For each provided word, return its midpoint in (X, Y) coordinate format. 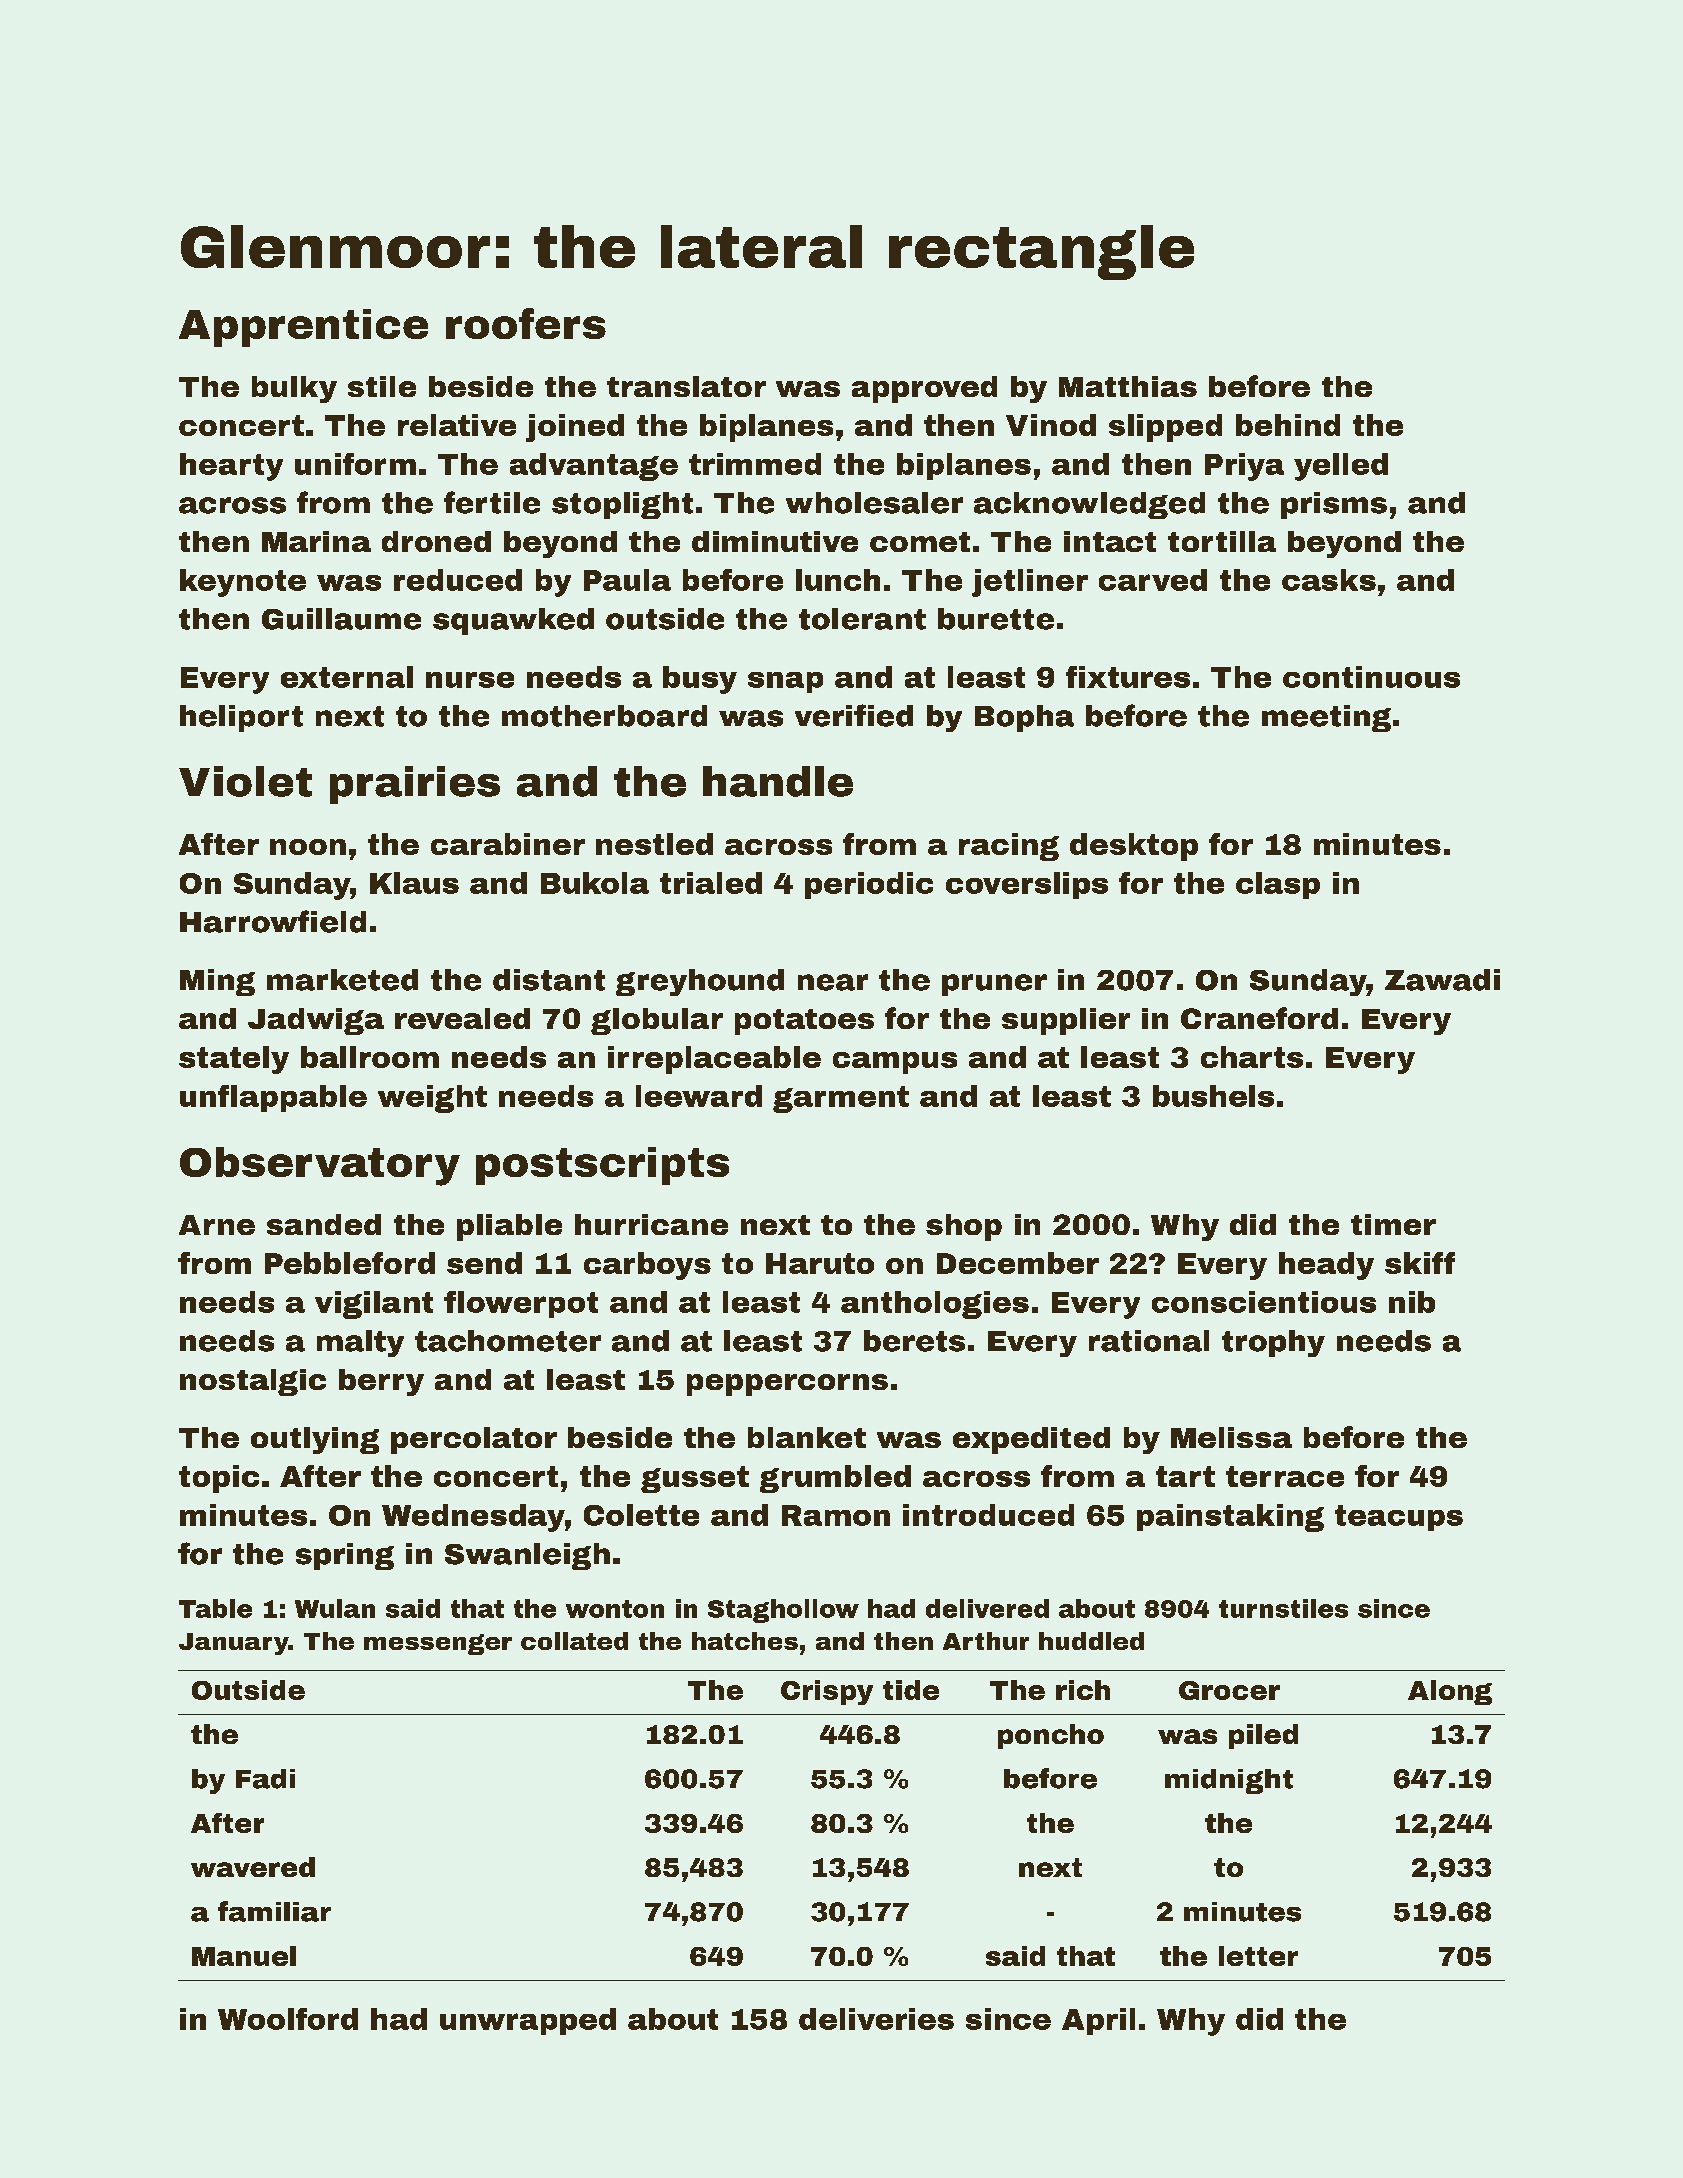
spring (345, 1556)
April (1098, 2021)
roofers (526, 323)
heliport (241, 718)
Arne (217, 1225)
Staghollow (783, 1611)
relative (457, 425)
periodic (869, 885)
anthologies (935, 1305)
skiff (1420, 1263)
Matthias (1128, 386)
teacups (1399, 1518)
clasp (1278, 885)
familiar (274, 1911)
